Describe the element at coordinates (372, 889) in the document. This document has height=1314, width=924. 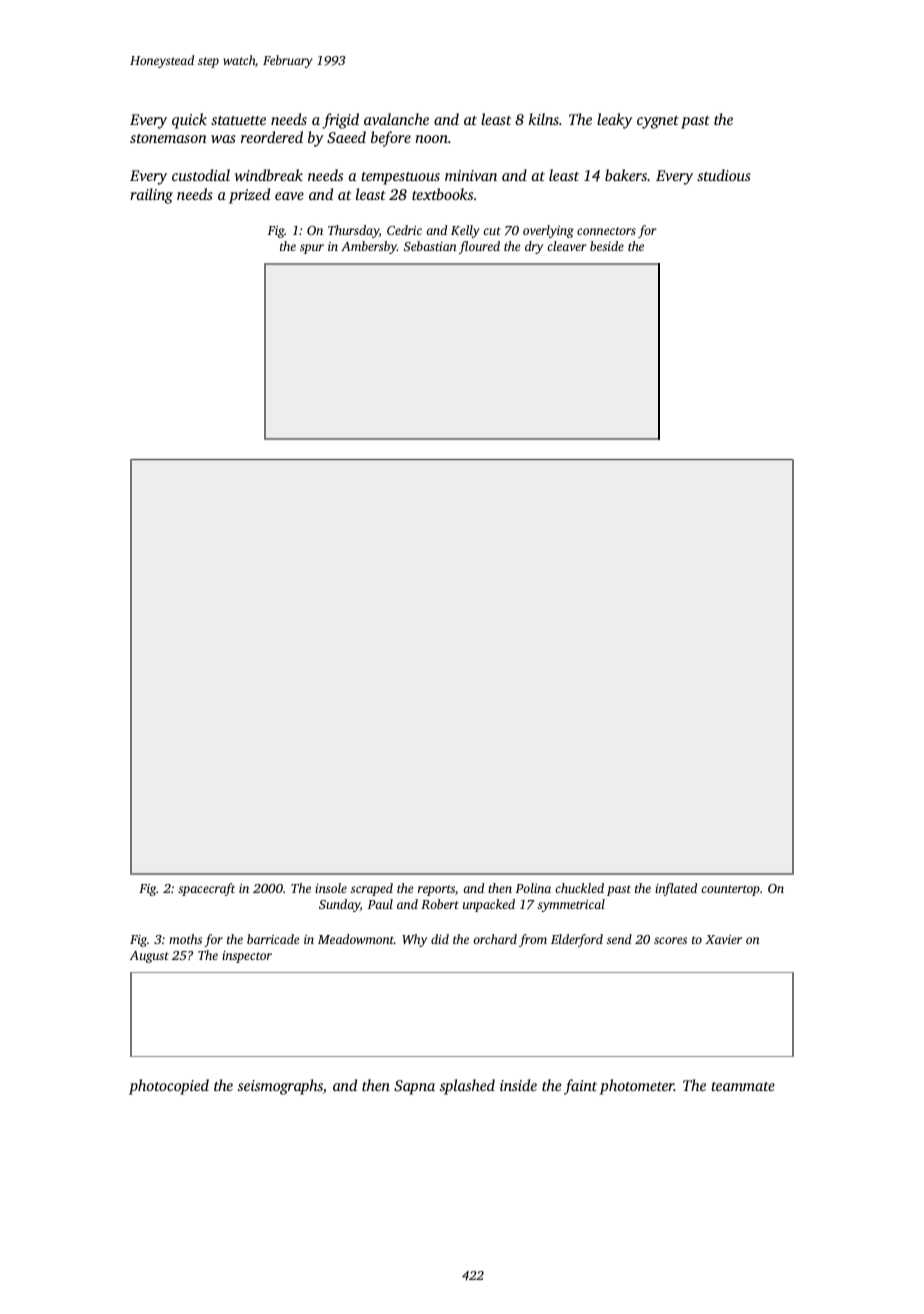
I see `scraped` at that location.
